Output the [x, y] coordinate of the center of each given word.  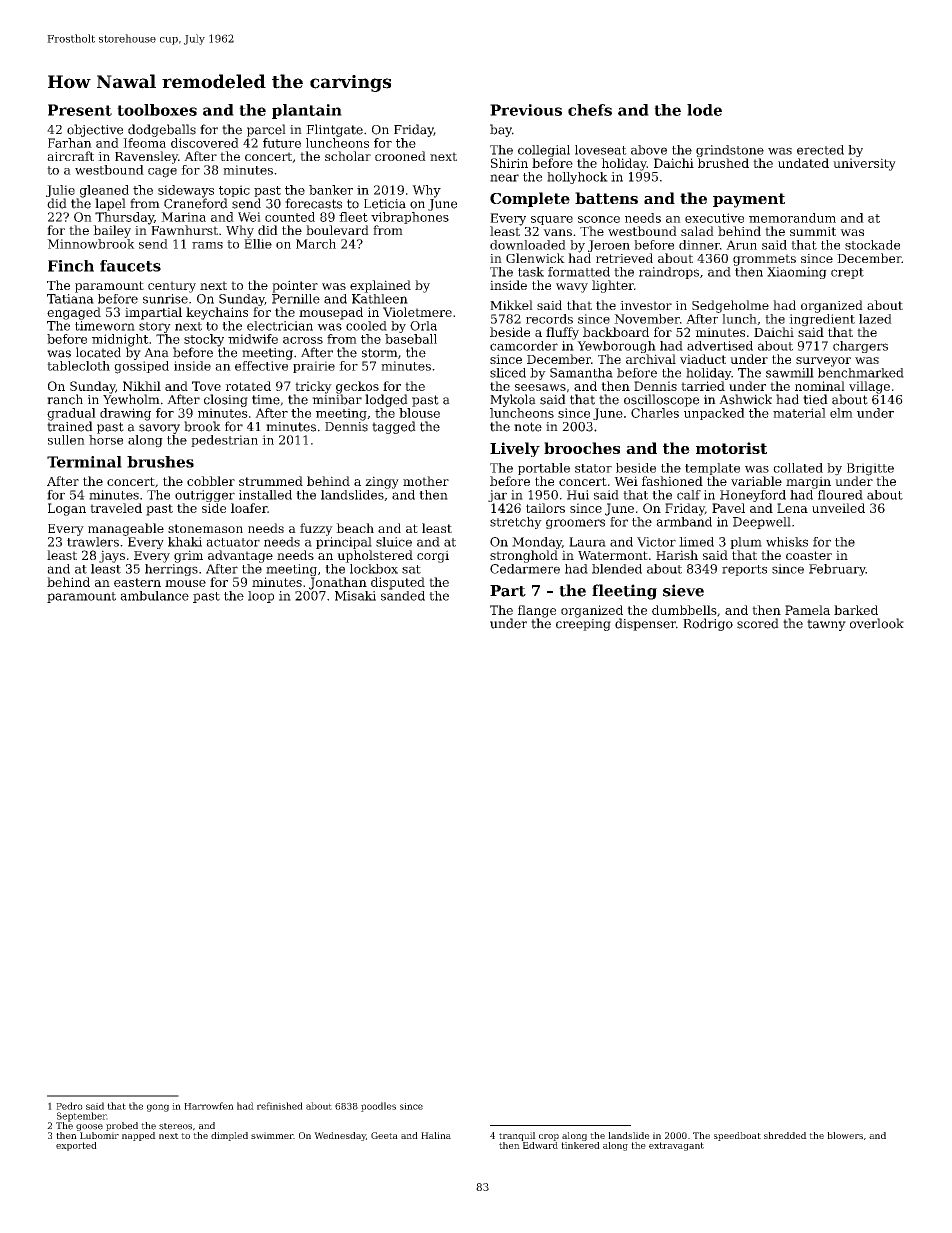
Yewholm [131, 399]
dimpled [229, 1136]
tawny [826, 625]
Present [80, 110]
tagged [394, 427]
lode [704, 110]
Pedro [69, 1106]
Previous [526, 110]
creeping [583, 625]
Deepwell [762, 523]
